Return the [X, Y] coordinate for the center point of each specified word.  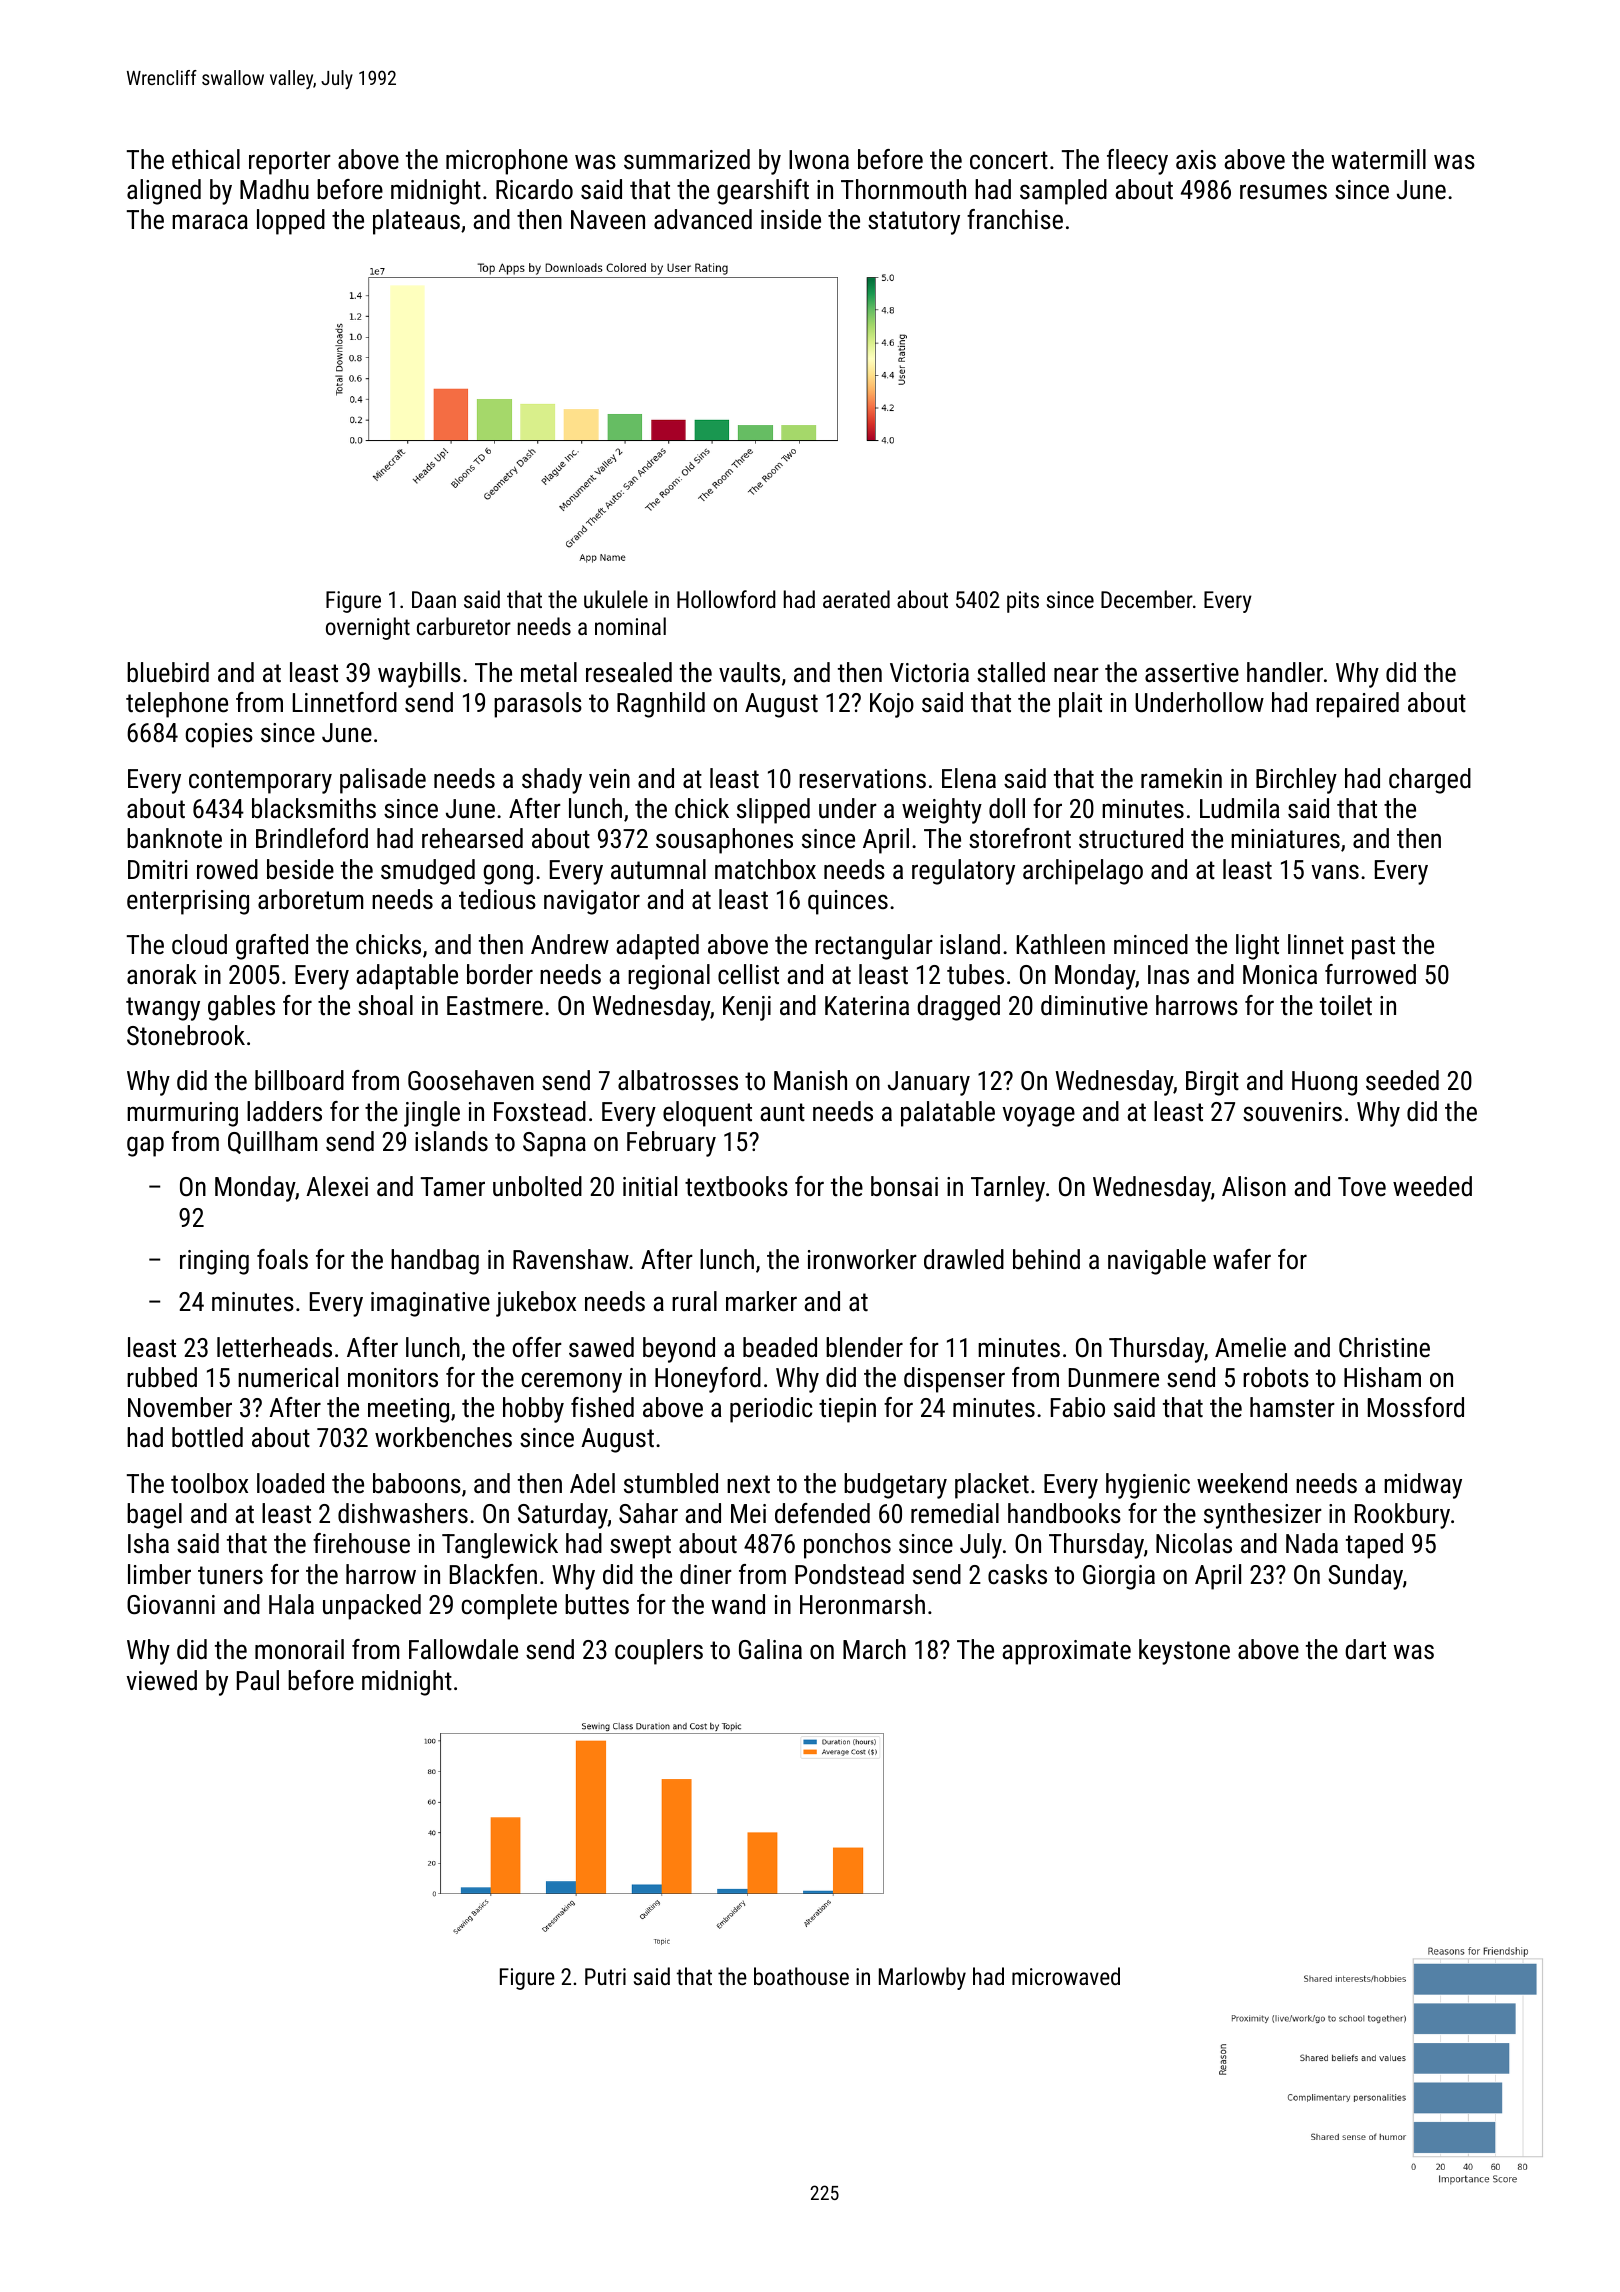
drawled [964, 1259]
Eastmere [495, 1006]
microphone [507, 162]
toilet [1346, 1005]
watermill [1379, 159]
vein [609, 779]
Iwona [819, 159]
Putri [605, 1976]
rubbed [162, 1377]
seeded [1402, 1080]
